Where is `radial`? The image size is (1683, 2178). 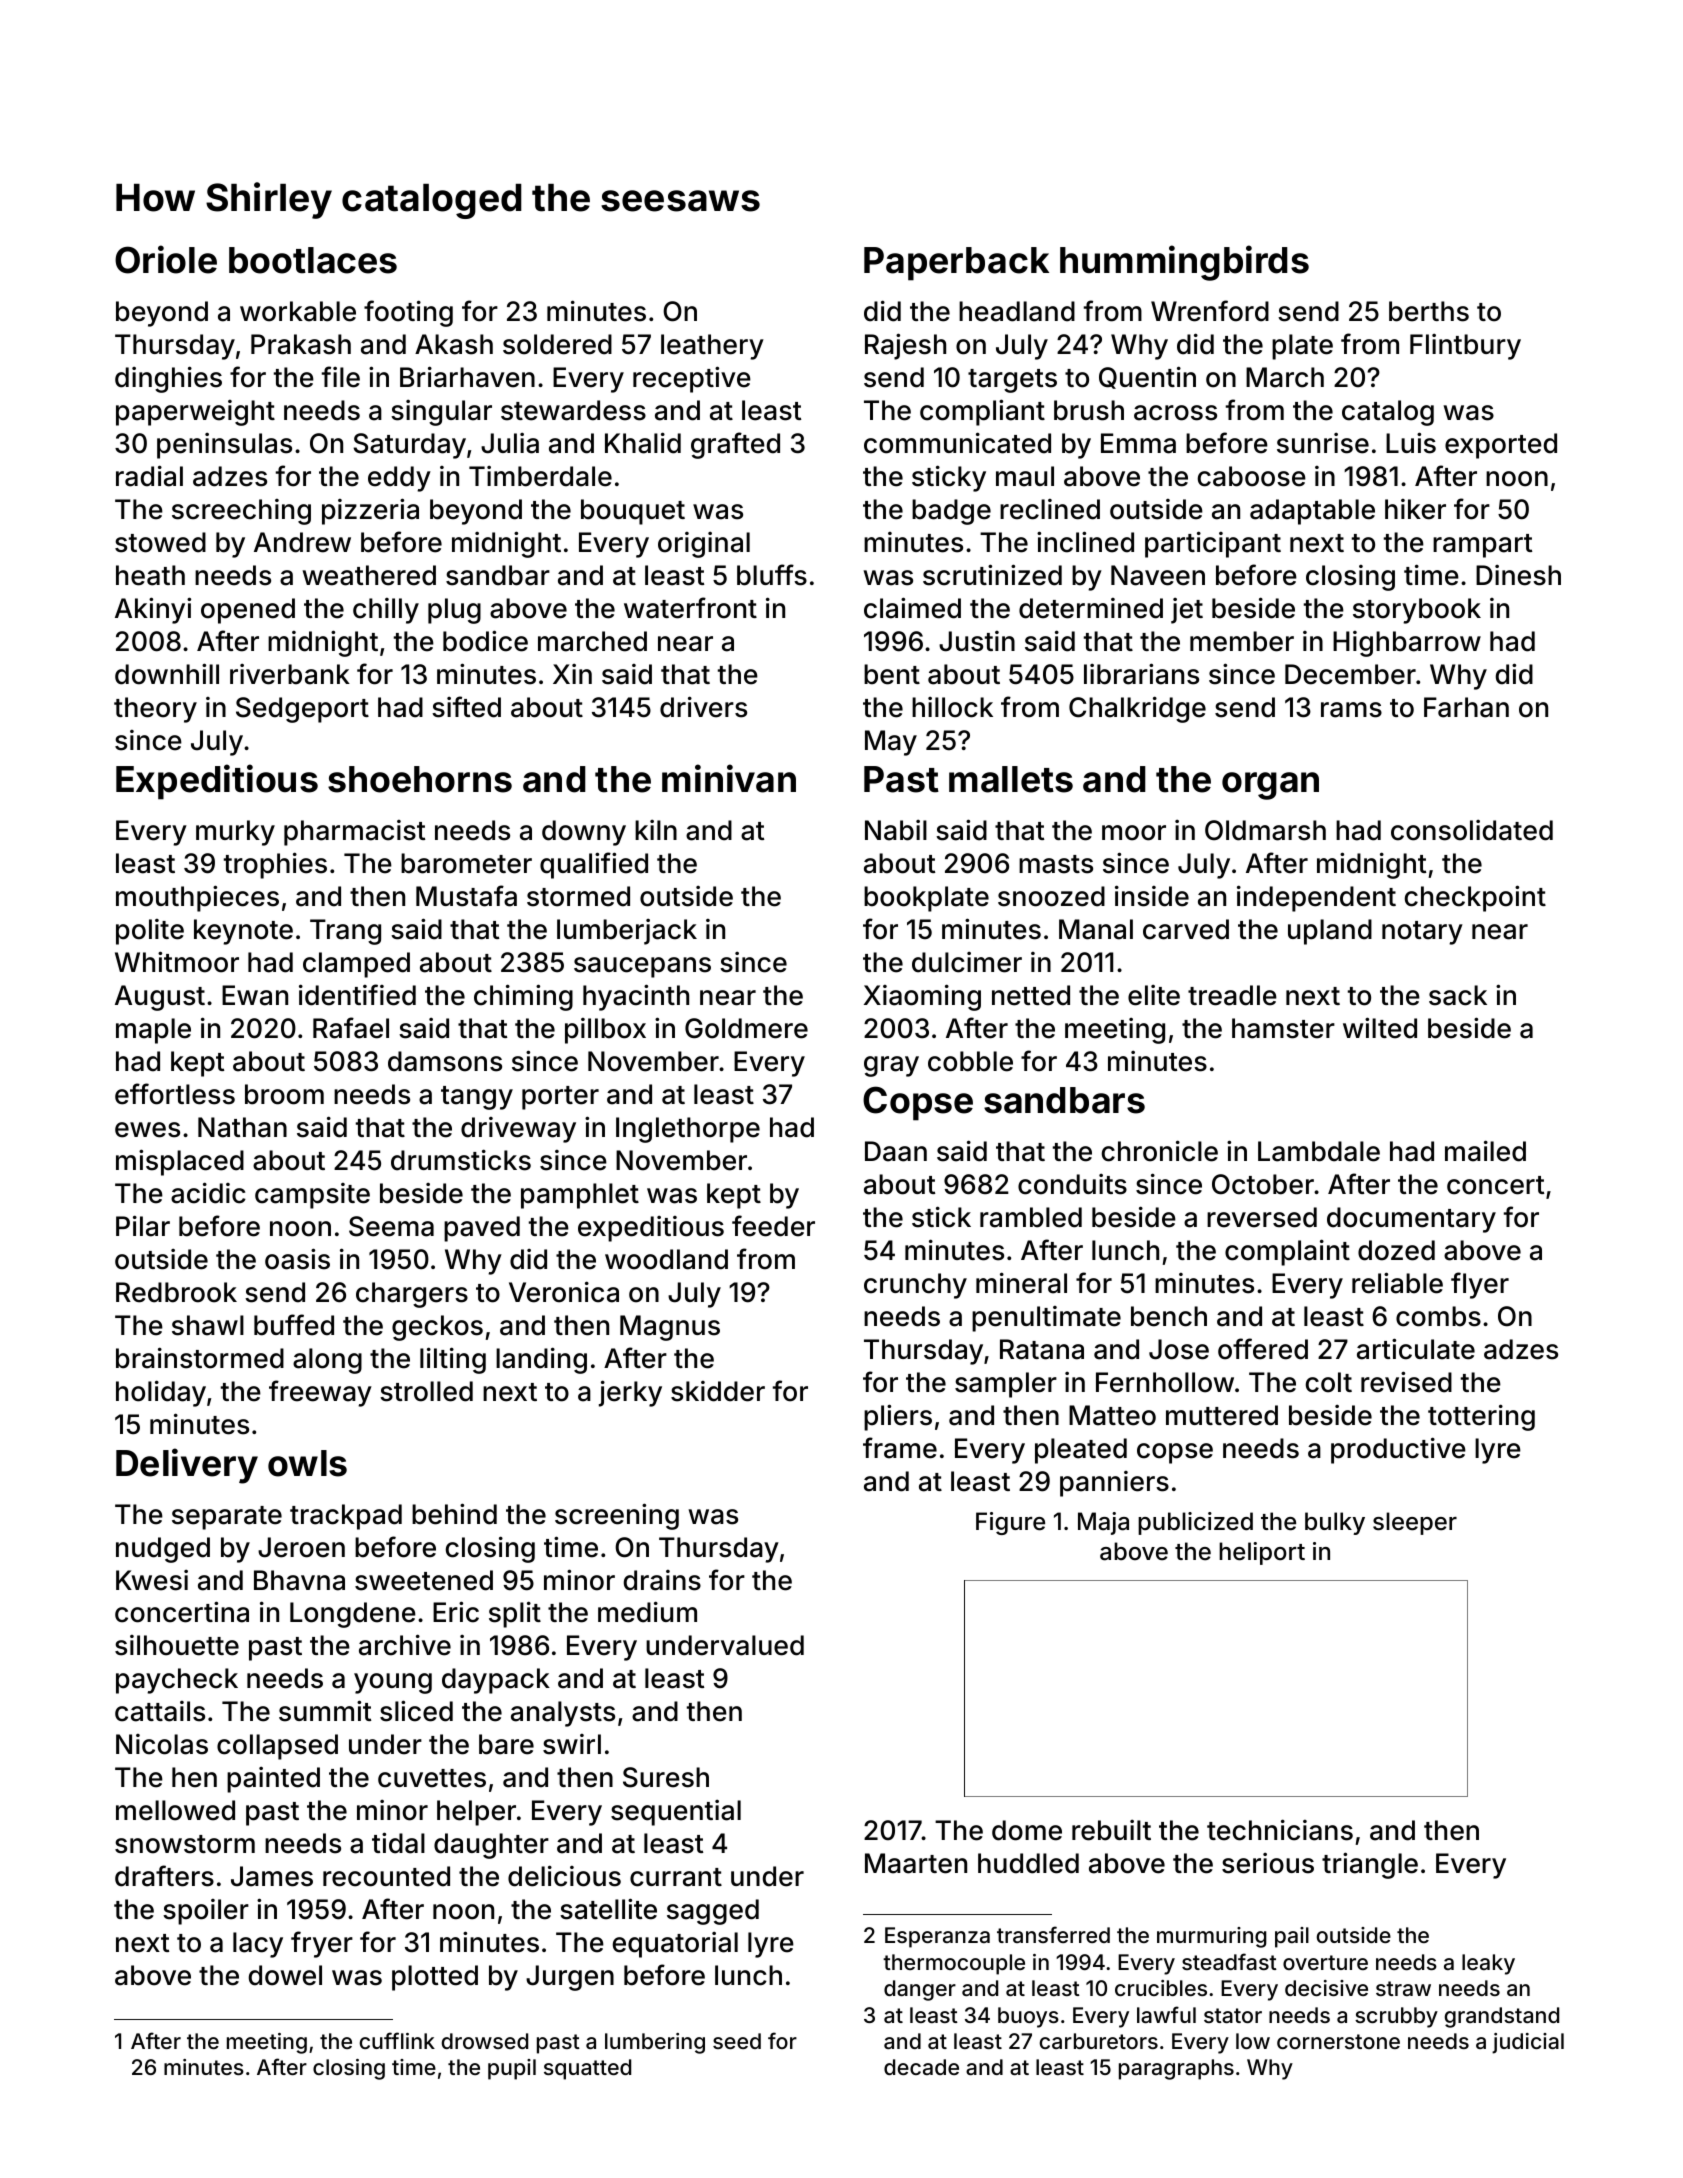 radial is located at coordinates (149, 476).
